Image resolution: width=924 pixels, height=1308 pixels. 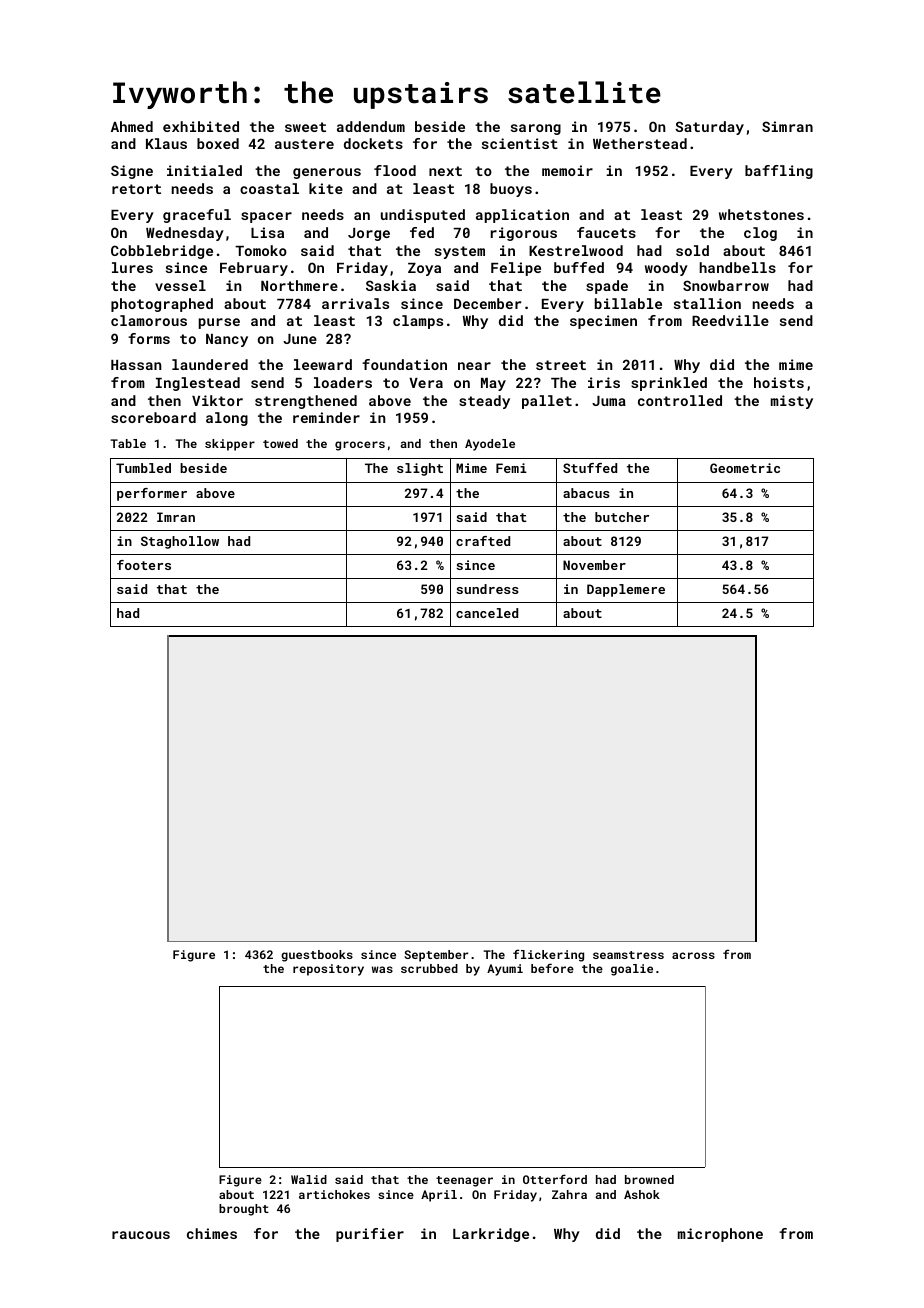 I want to click on Geometric, so click(x=745, y=468).
